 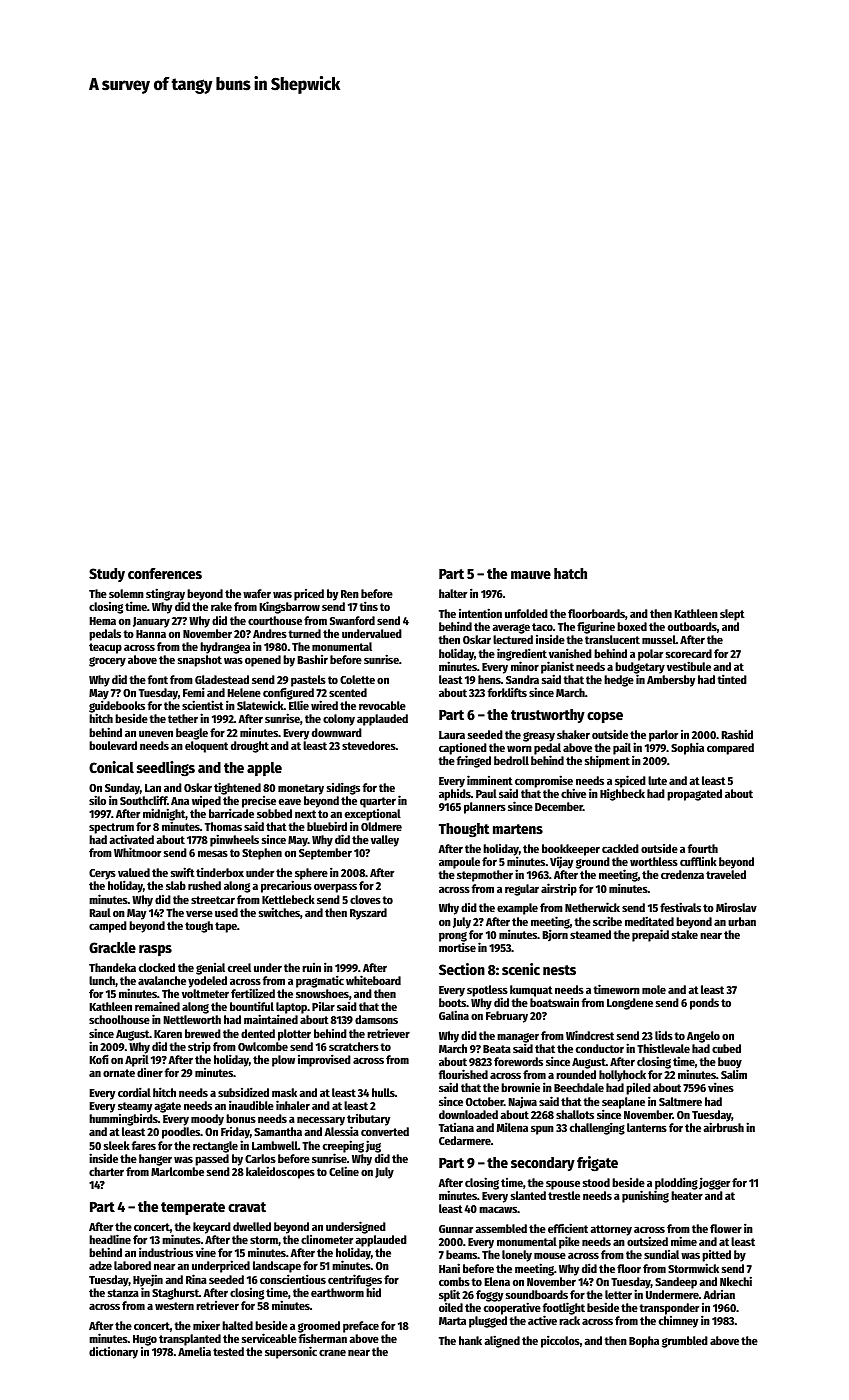 I want to click on Bopha, so click(x=644, y=1342).
